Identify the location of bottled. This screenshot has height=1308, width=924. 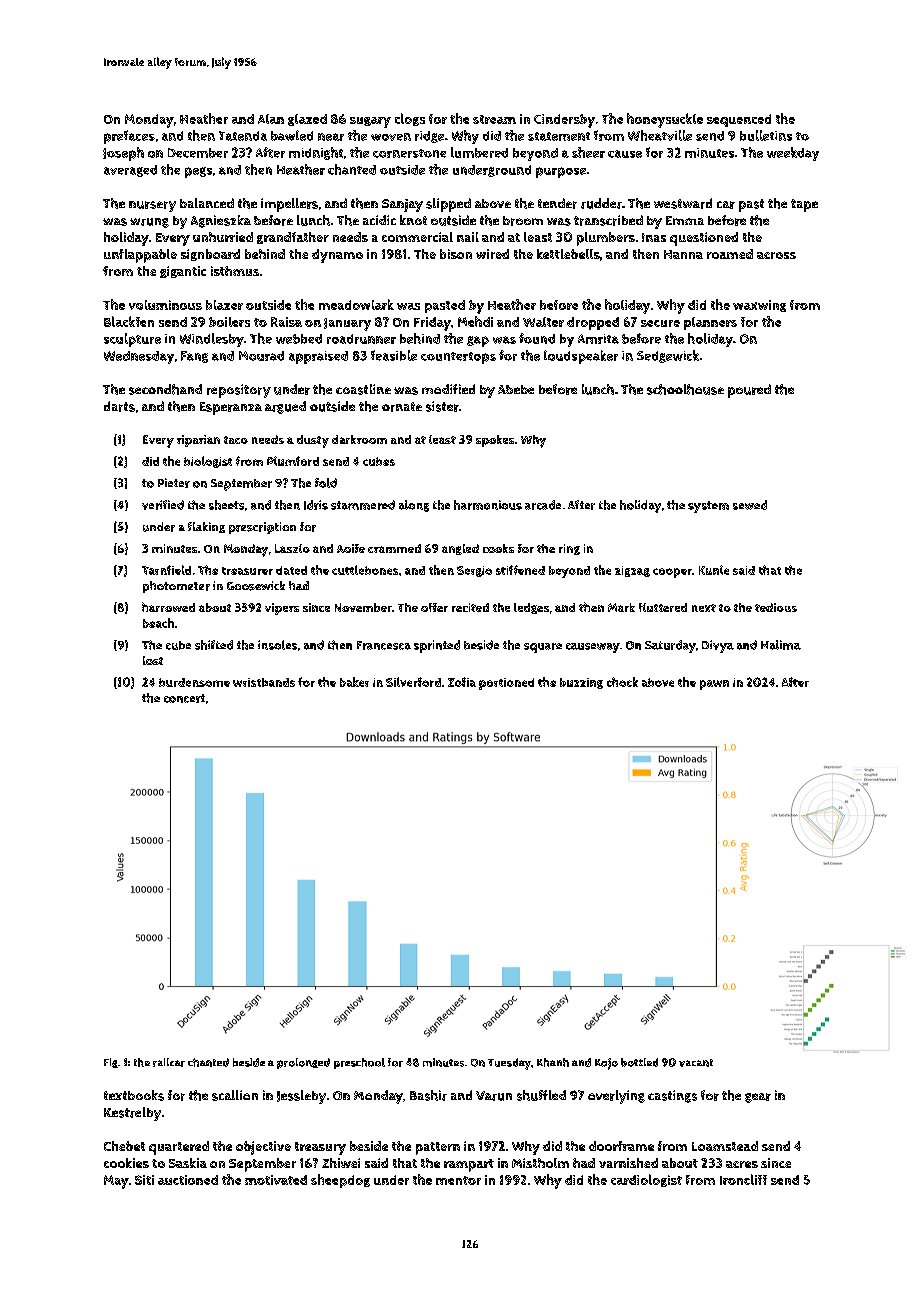
(639, 1062).
